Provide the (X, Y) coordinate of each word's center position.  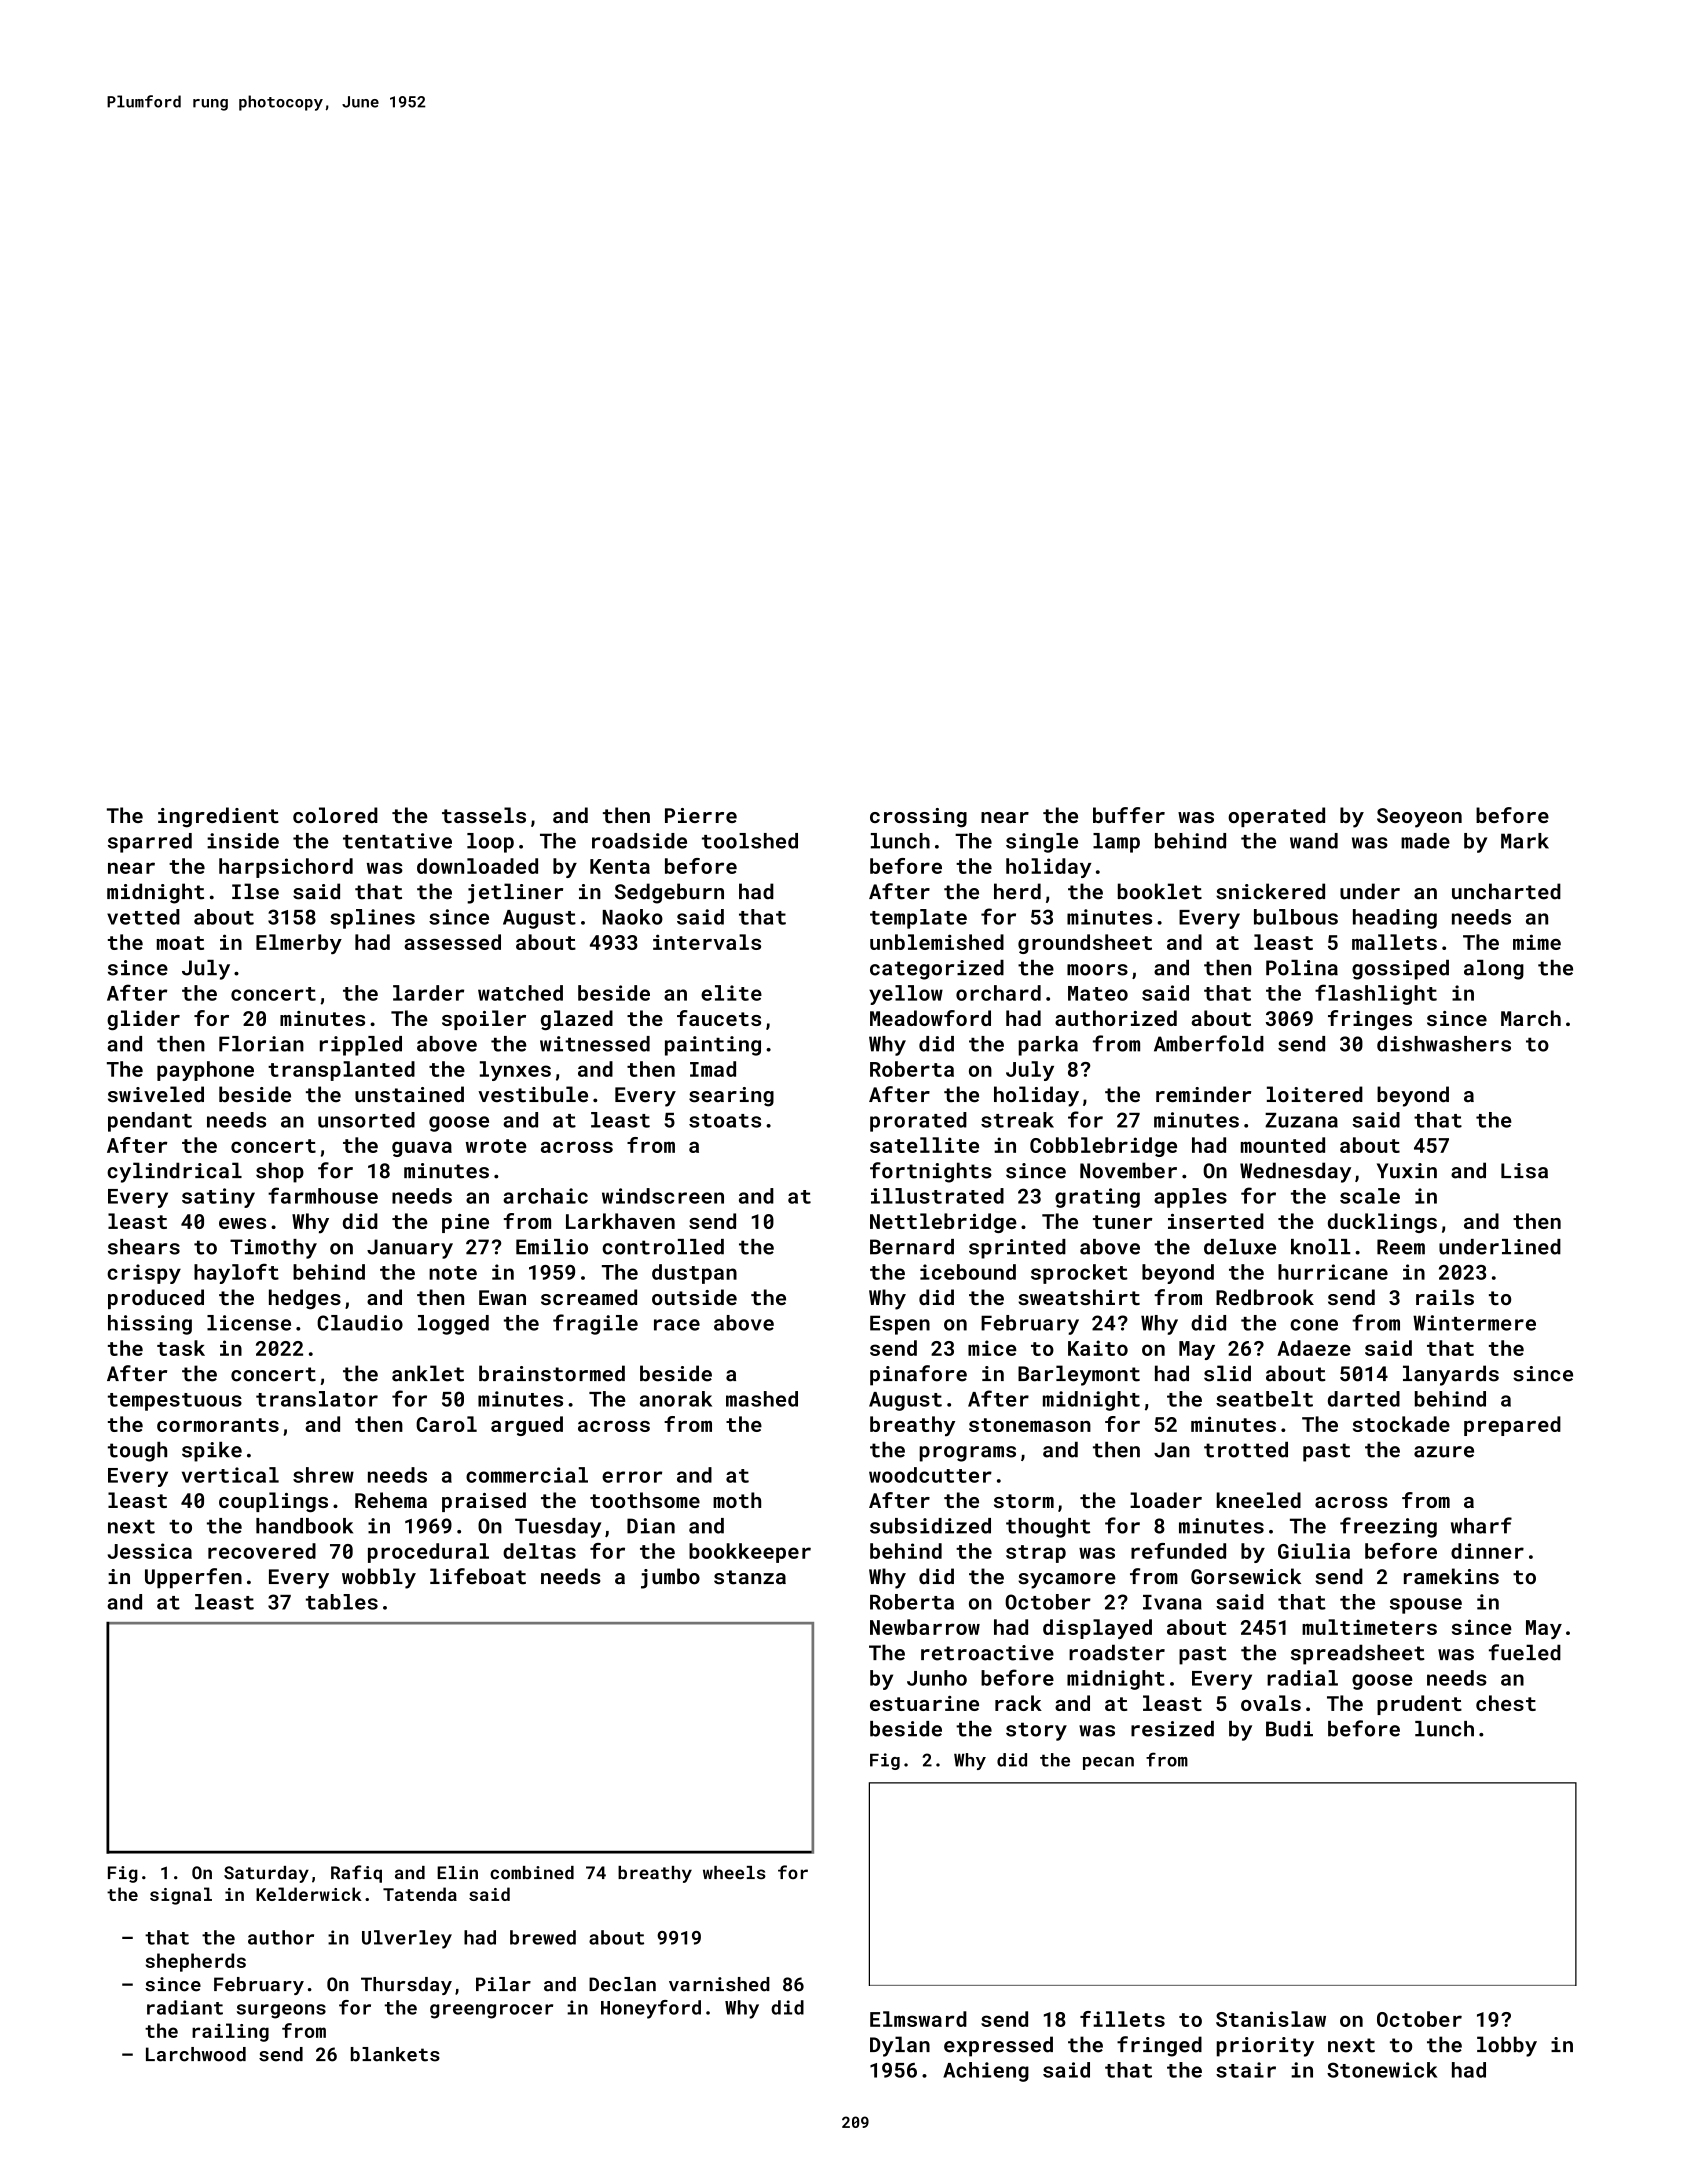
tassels (484, 815)
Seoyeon (1419, 818)
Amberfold (1209, 1043)
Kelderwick (309, 1894)
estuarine (924, 1703)
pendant (150, 1122)
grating (1097, 1198)
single (1042, 843)
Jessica (150, 1551)
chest (1506, 1703)
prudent (1419, 1705)
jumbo (670, 1578)
